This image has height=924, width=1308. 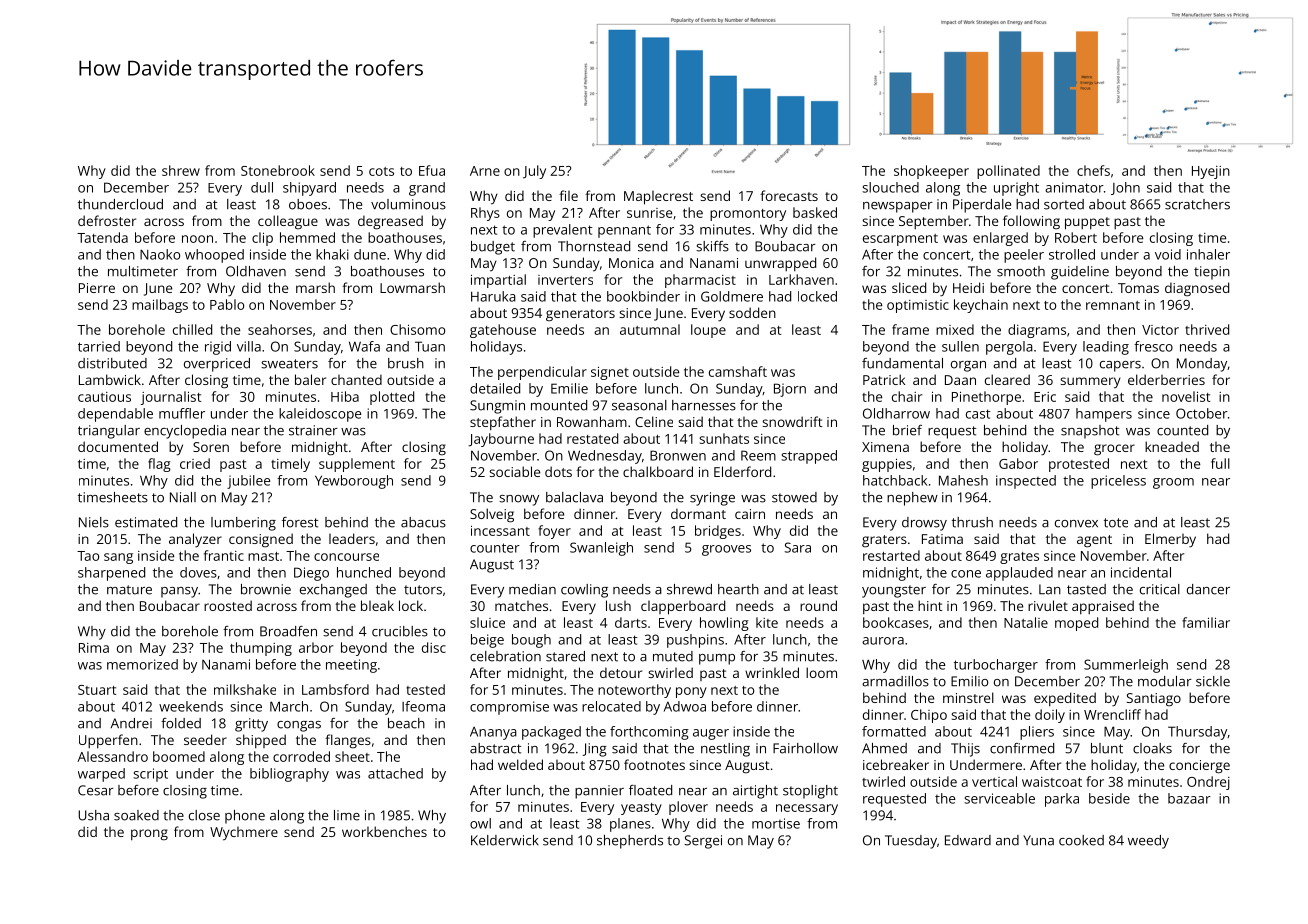 I want to click on Stonebrook, so click(x=278, y=170).
